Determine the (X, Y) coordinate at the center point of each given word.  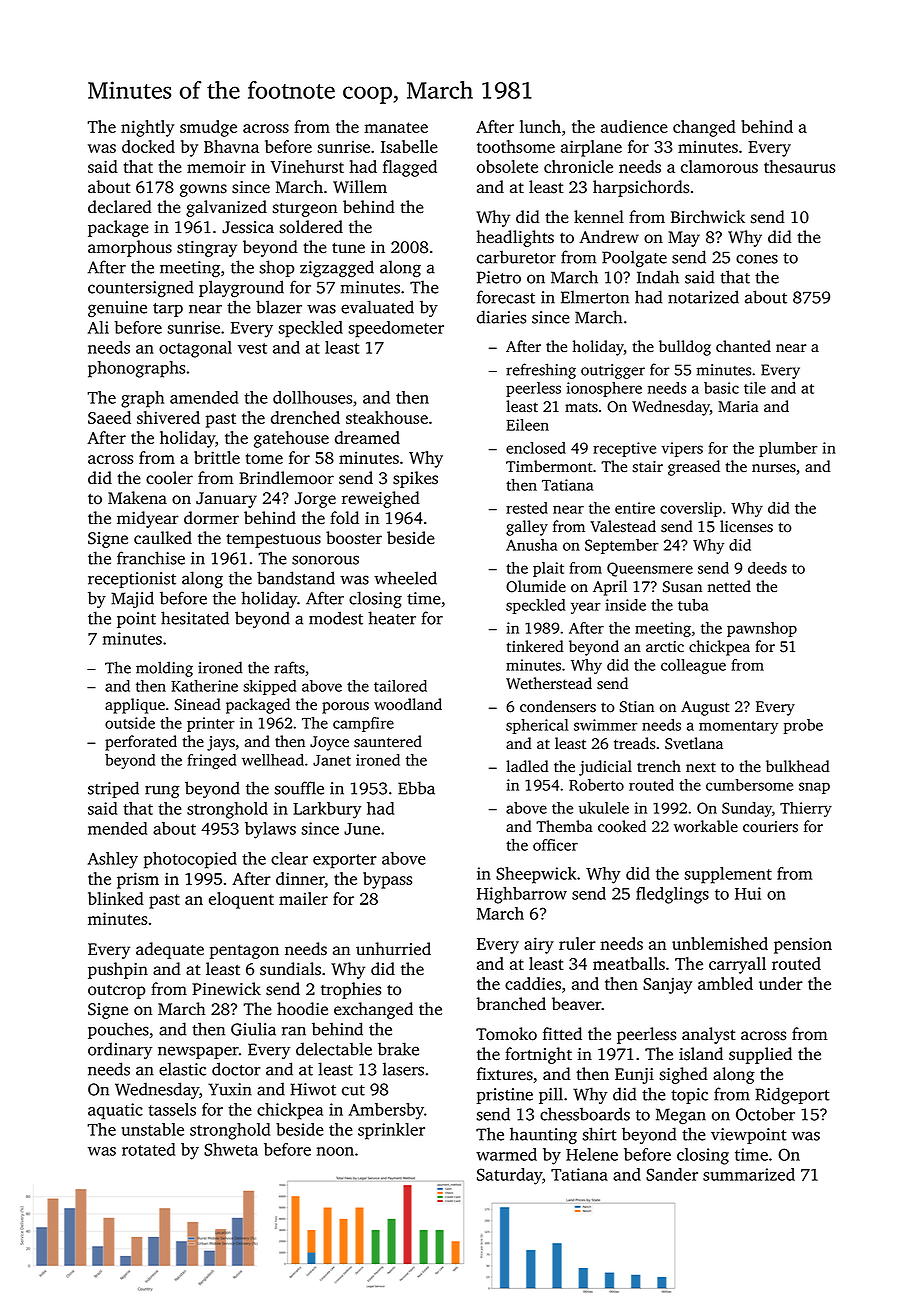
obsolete (507, 166)
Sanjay (667, 985)
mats (581, 408)
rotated (148, 1149)
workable (706, 826)
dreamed (367, 437)
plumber (788, 449)
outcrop (116, 992)
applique (135, 706)
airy (539, 945)
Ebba (416, 788)
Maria (738, 406)
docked (148, 146)
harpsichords (641, 188)
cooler (169, 478)
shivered (168, 417)
